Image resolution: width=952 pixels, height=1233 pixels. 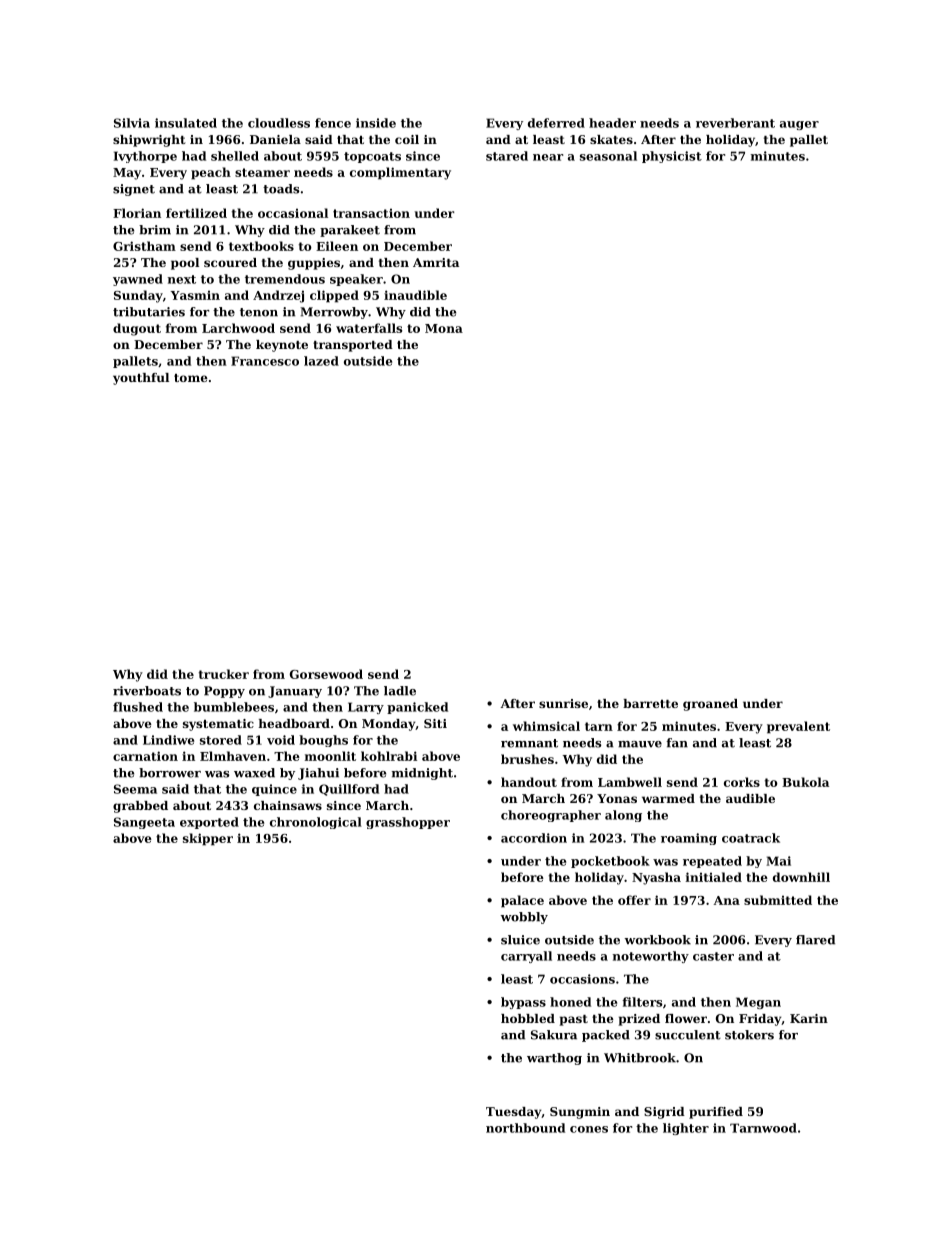 I want to click on Gorsewood, so click(x=326, y=674).
